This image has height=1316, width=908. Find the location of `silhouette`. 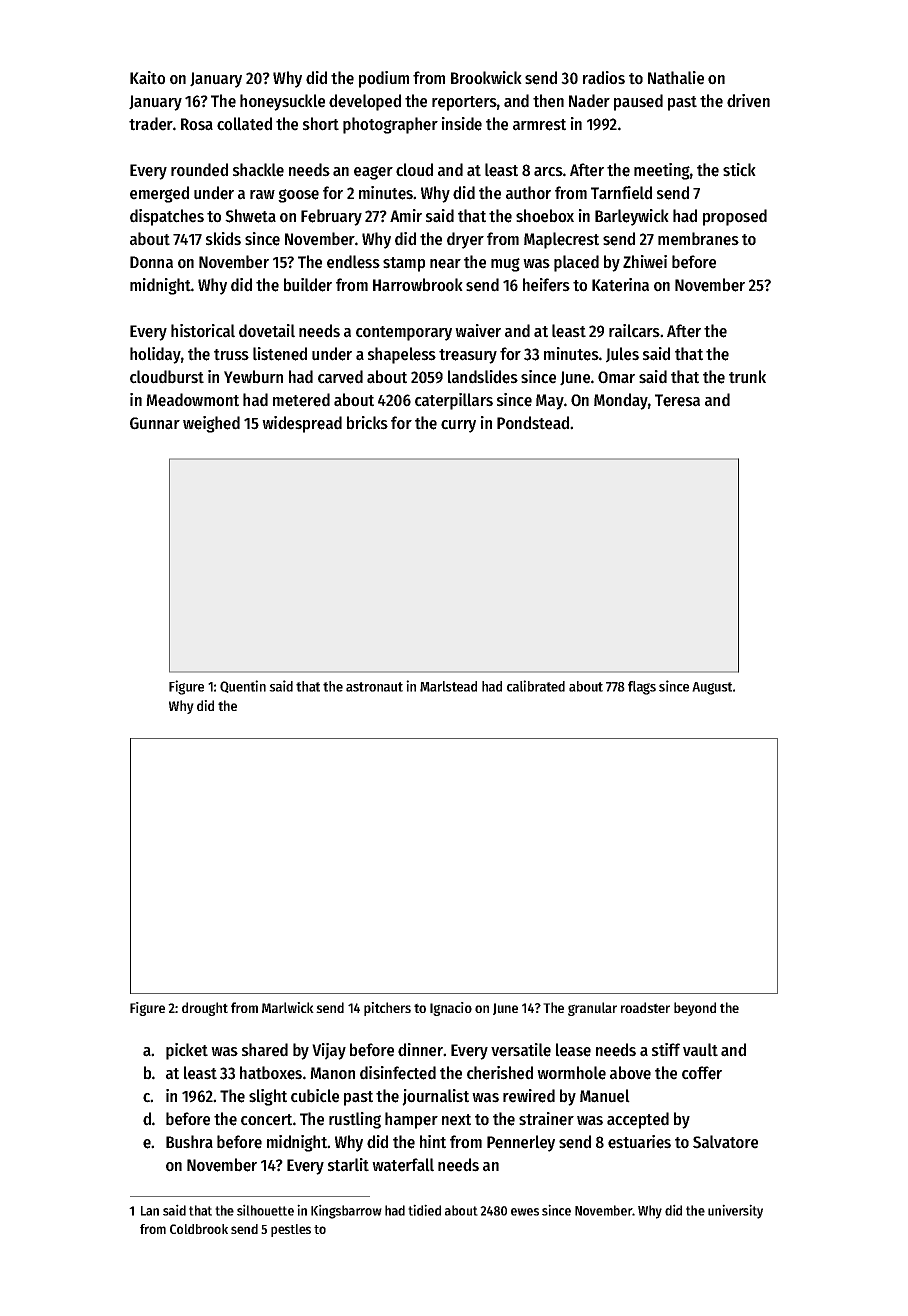

silhouette is located at coordinates (265, 1210).
